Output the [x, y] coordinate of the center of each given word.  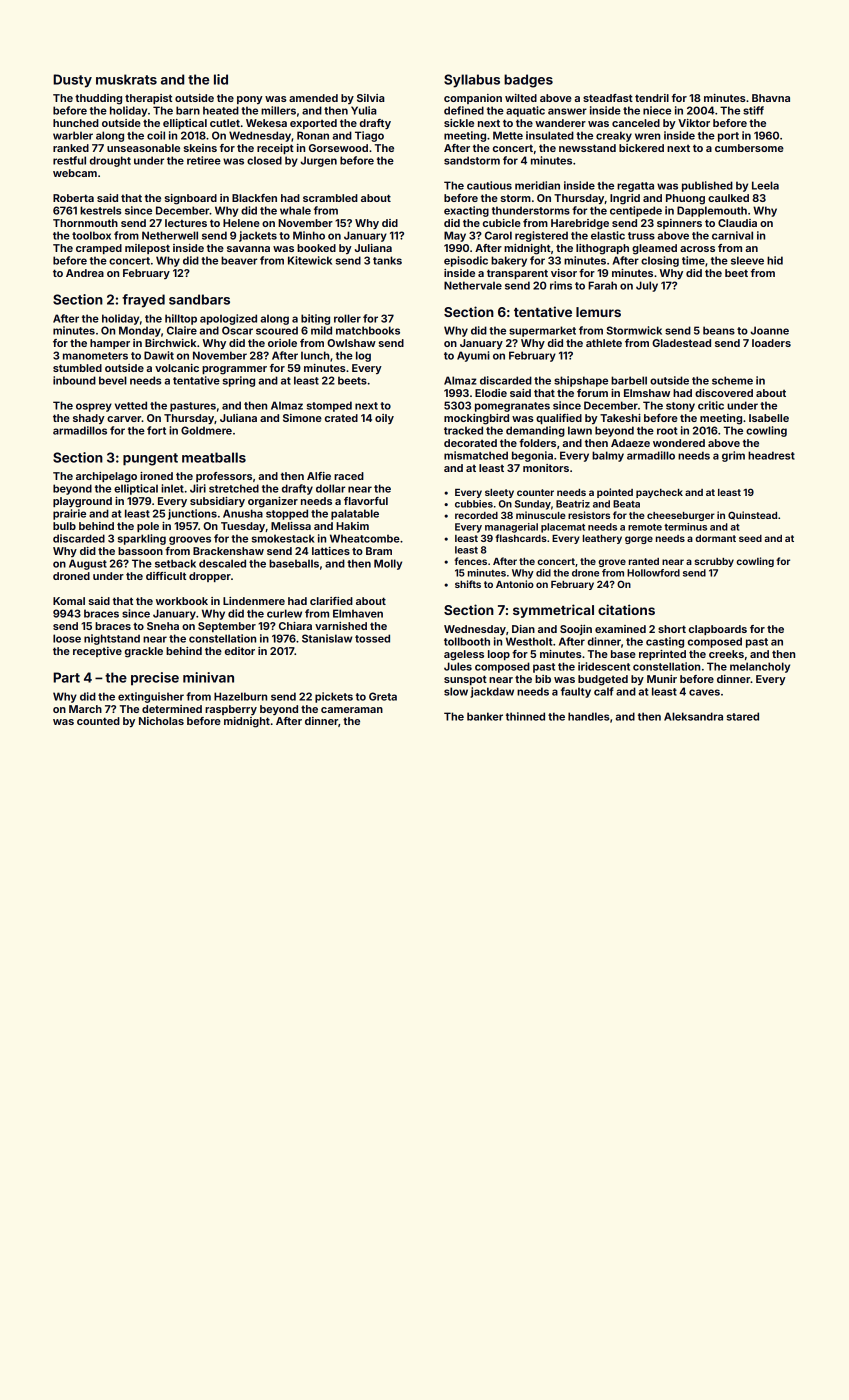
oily [384, 419]
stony [680, 407]
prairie [69, 514]
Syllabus [472, 81]
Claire [182, 330]
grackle [144, 652]
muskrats [126, 79]
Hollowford [653, 573]
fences [470, 561]
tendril [652, 98]
